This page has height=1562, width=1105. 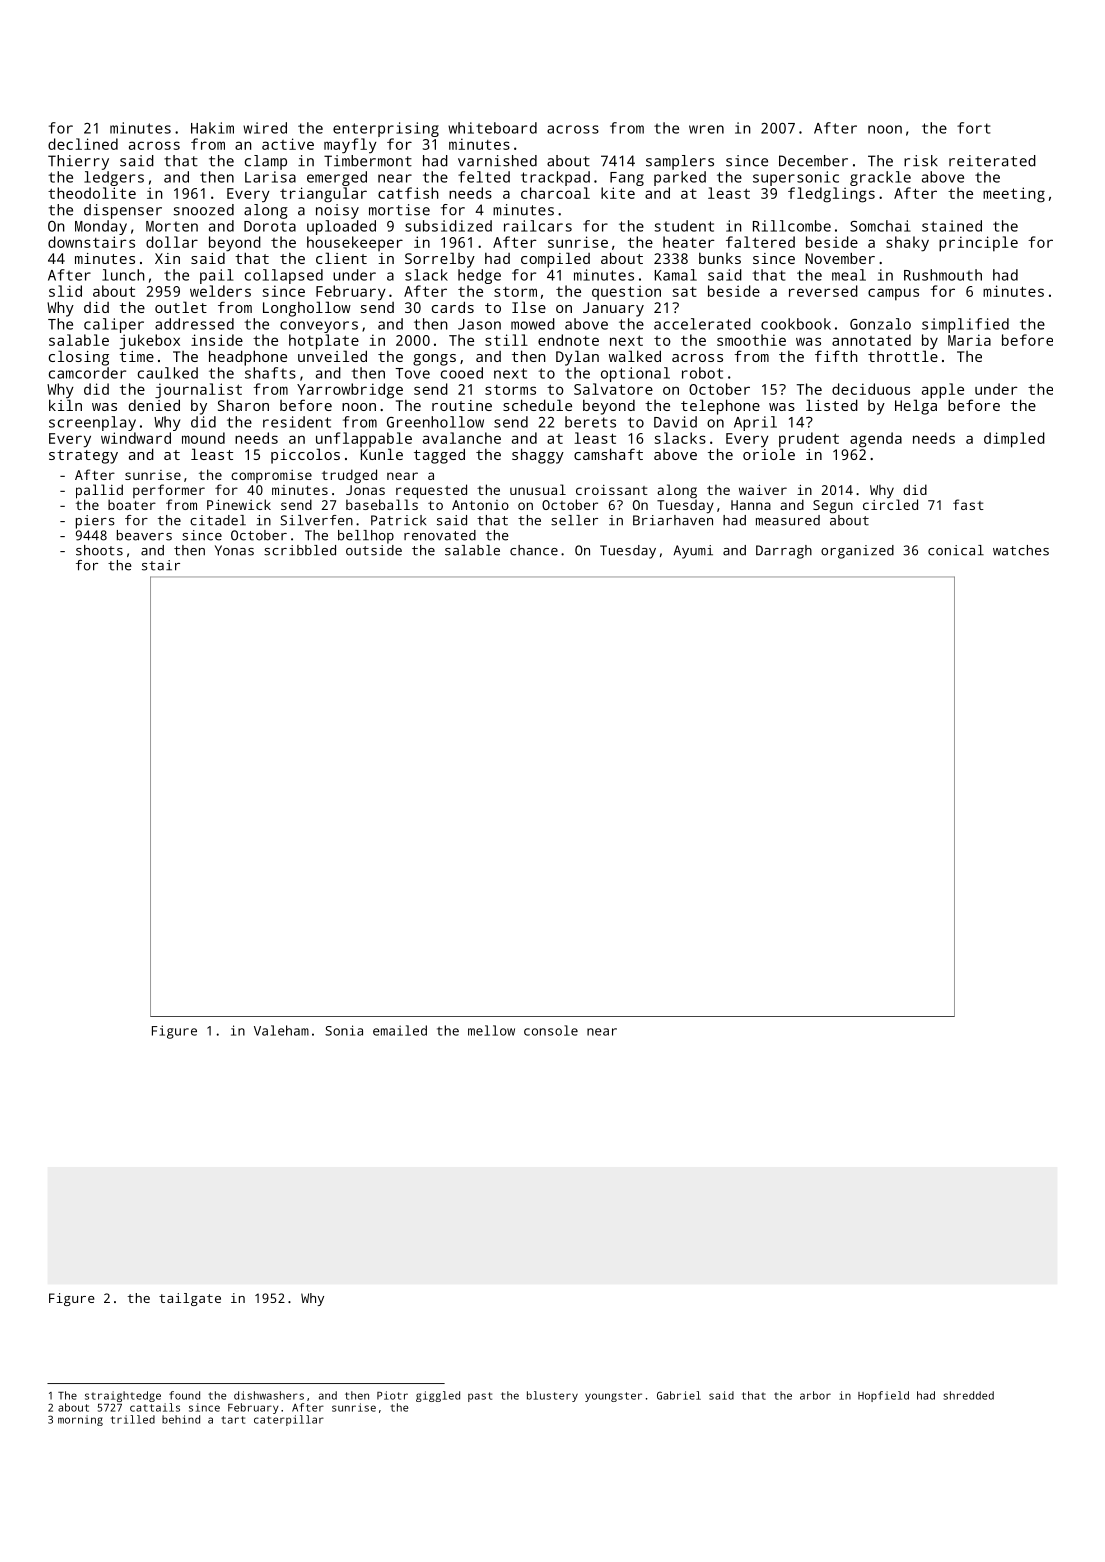 I want to click on Valeham, so click(x=281, y=1030).
